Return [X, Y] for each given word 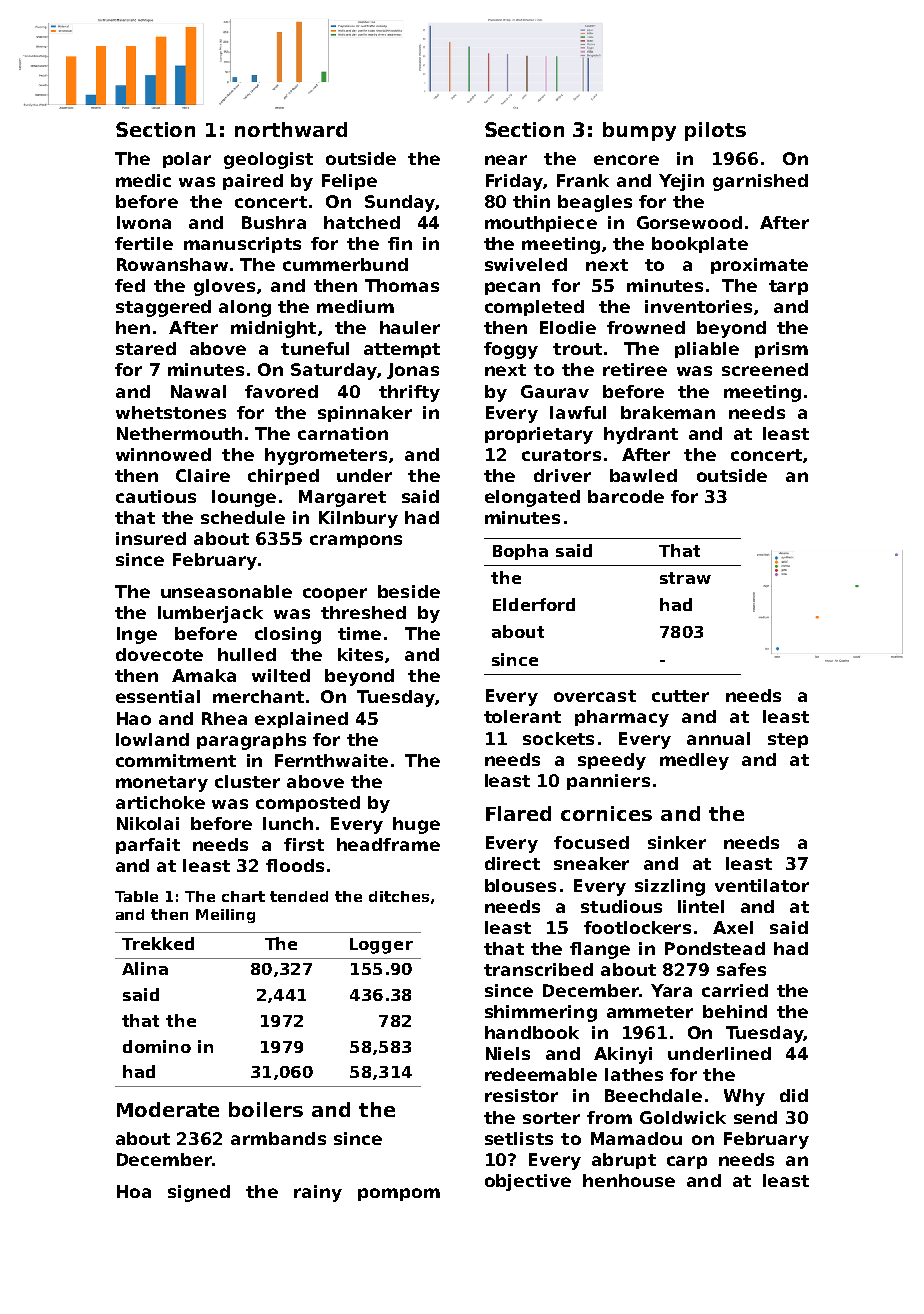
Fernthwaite [331, 760]
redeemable [541, 1074]
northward [291, 129]
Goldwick [683, 1117]
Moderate [168, 1109]
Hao [134, 718]
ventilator [762, 885]
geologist [268, 160]
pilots [715, 131]
